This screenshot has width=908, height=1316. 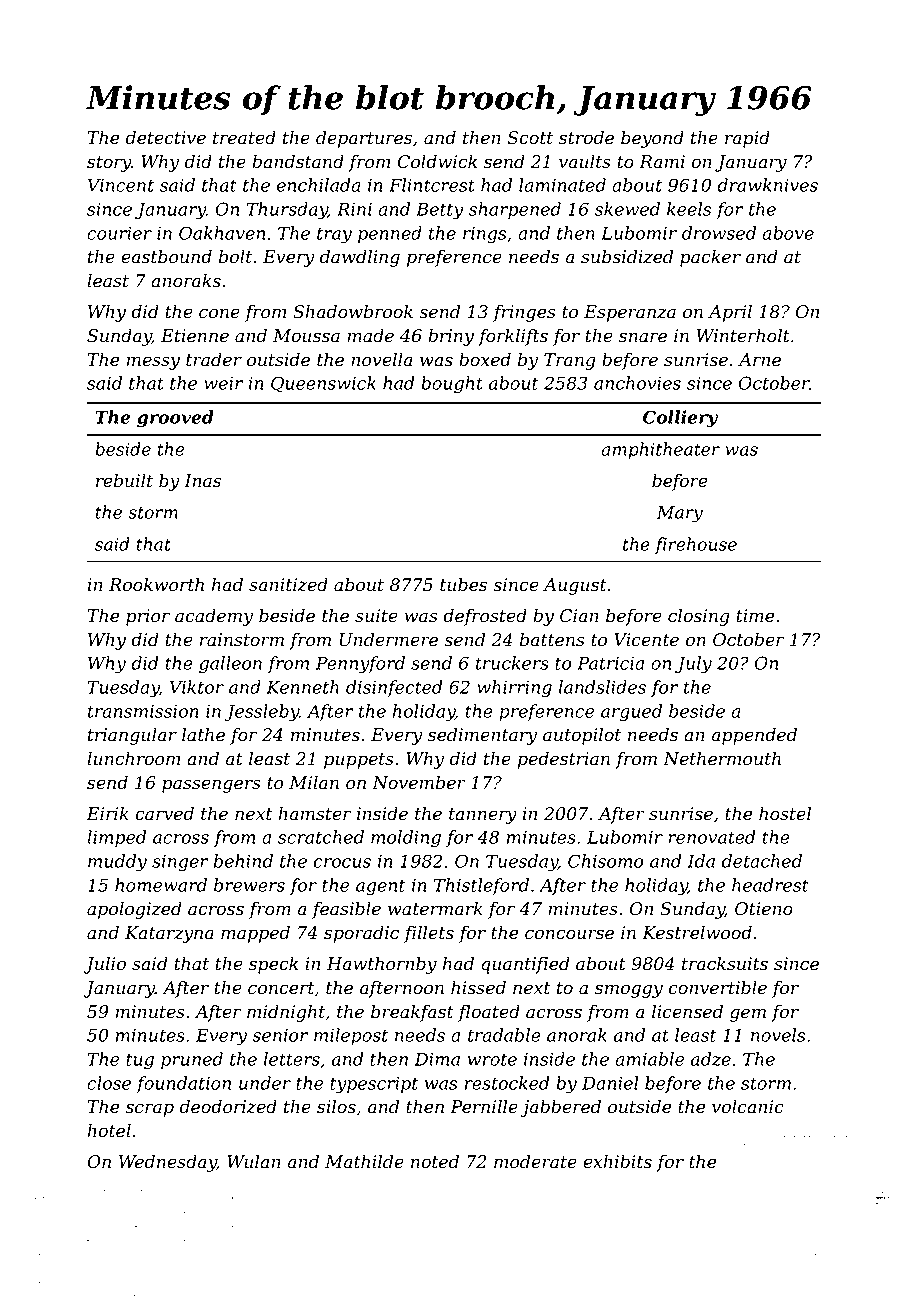 What do you see at coordinates (166, 137) in the screenshot?
I see `detective` at bounding box center [166, 137].
